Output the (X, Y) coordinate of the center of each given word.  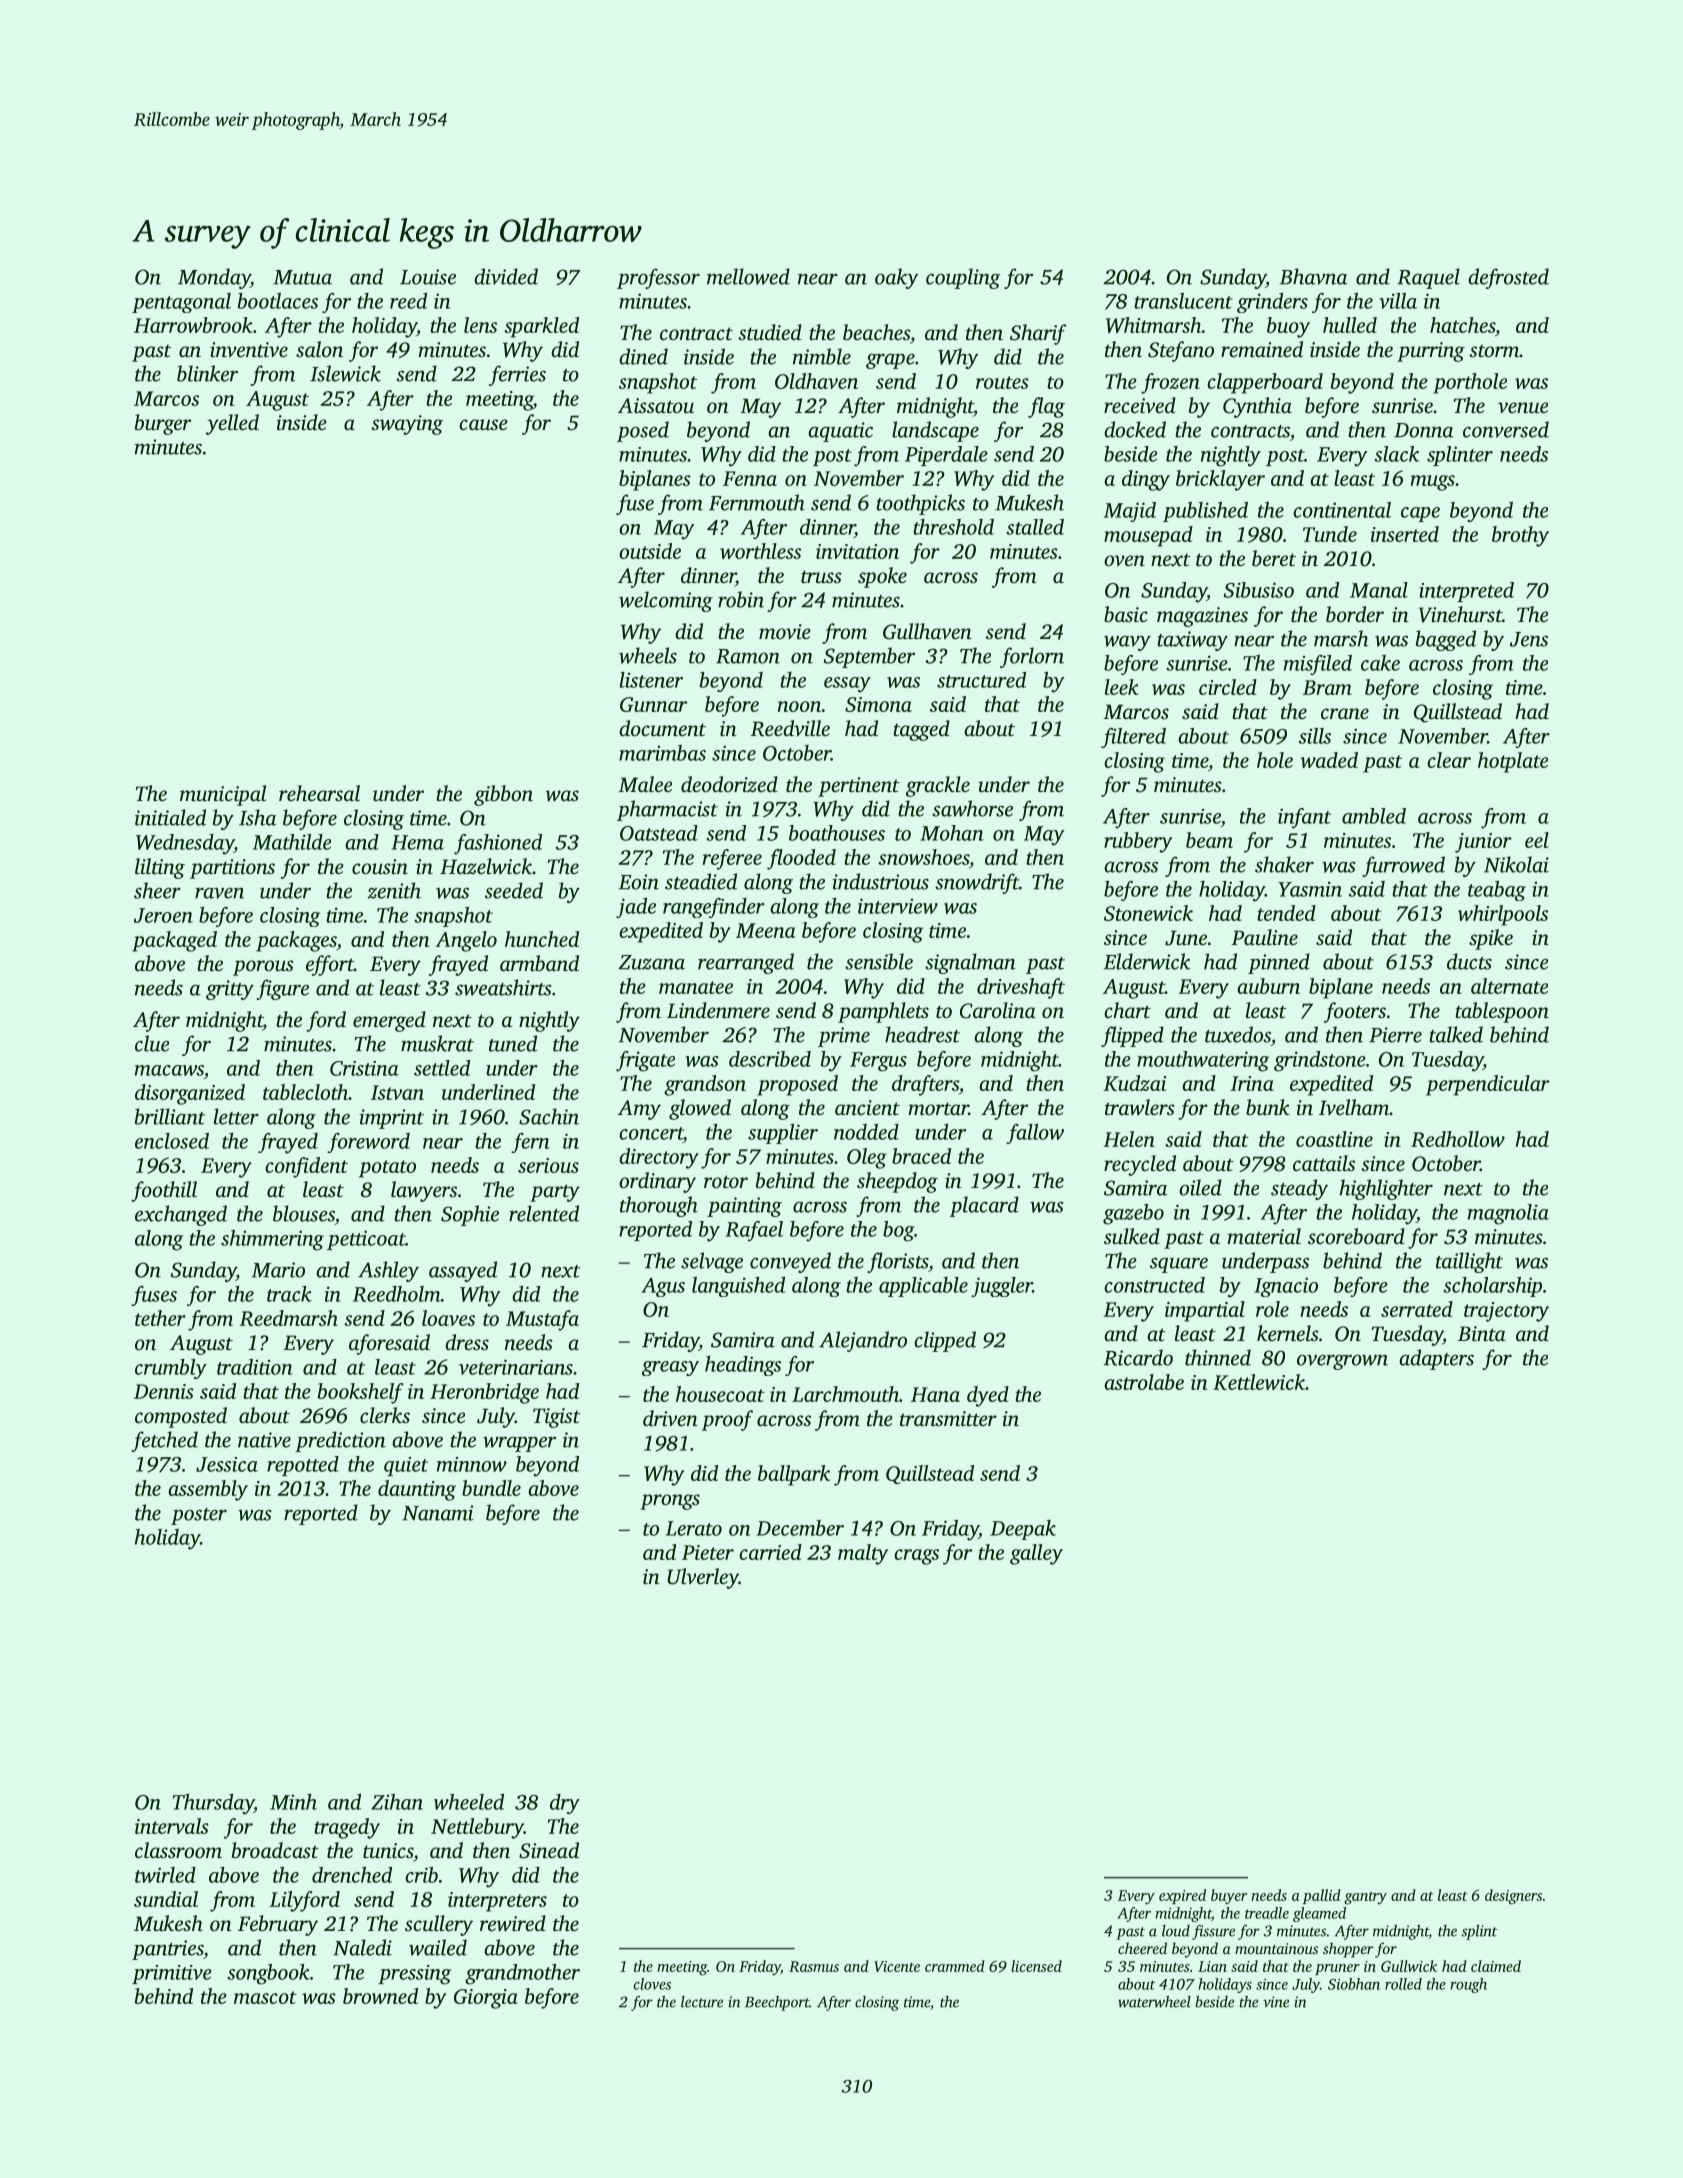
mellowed (748, 276)
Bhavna (1313, 276)
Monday (214, 278)
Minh (293, 1802)
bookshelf (360, 1393)
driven (670, 1418)
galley (1036, 1554)
